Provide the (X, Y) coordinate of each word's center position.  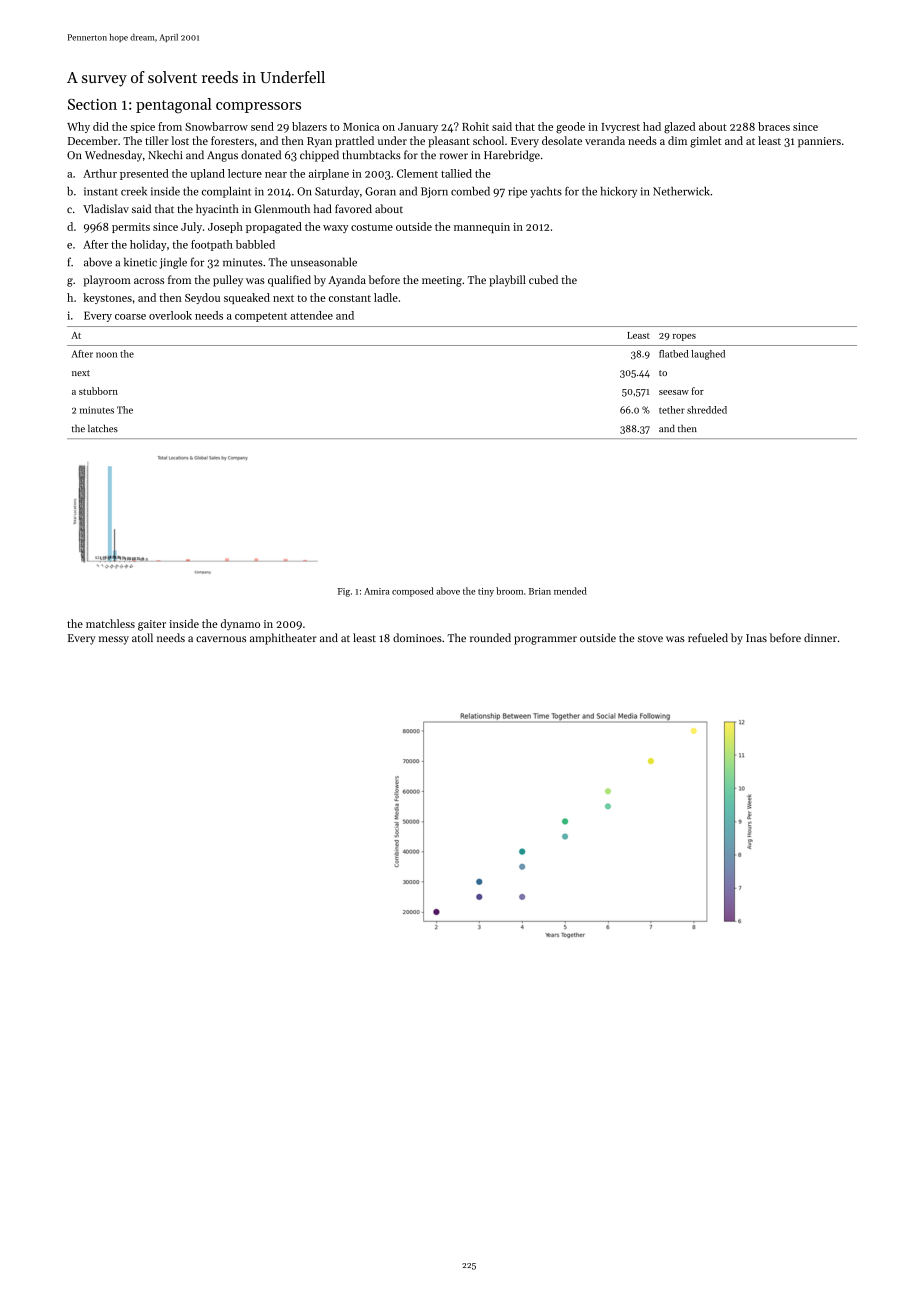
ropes (684, 337)
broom (509, 591)
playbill (507, 281)
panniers (819, 142)
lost (180, 140)
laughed (708, 355)
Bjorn (434, 192)
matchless (110, 623)
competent (261, 317)
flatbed (674, 354)
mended (570, 591)
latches (103, 428)
